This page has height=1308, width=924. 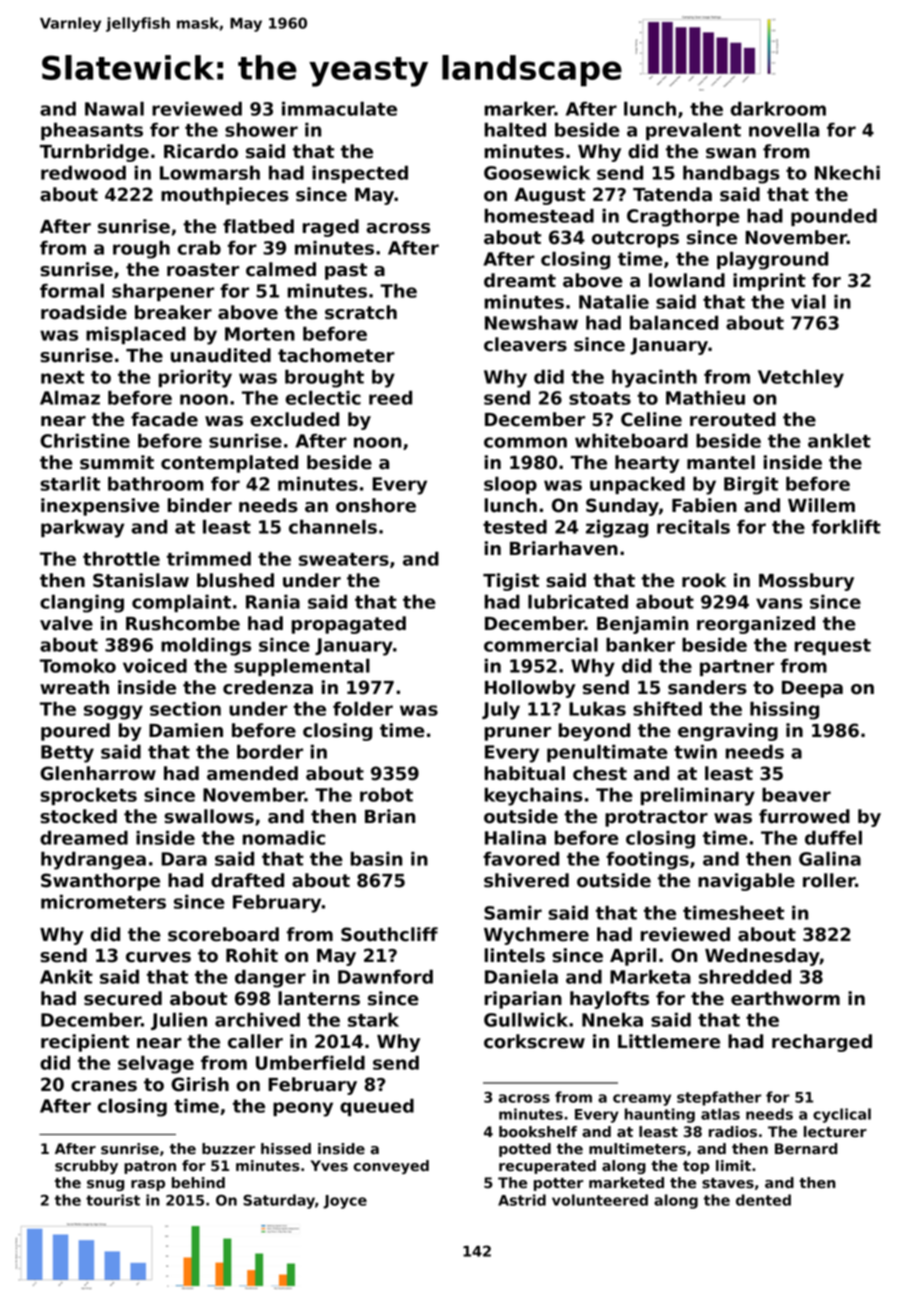 I want to click on Cragthorpe, so click(x=683, y=218).
